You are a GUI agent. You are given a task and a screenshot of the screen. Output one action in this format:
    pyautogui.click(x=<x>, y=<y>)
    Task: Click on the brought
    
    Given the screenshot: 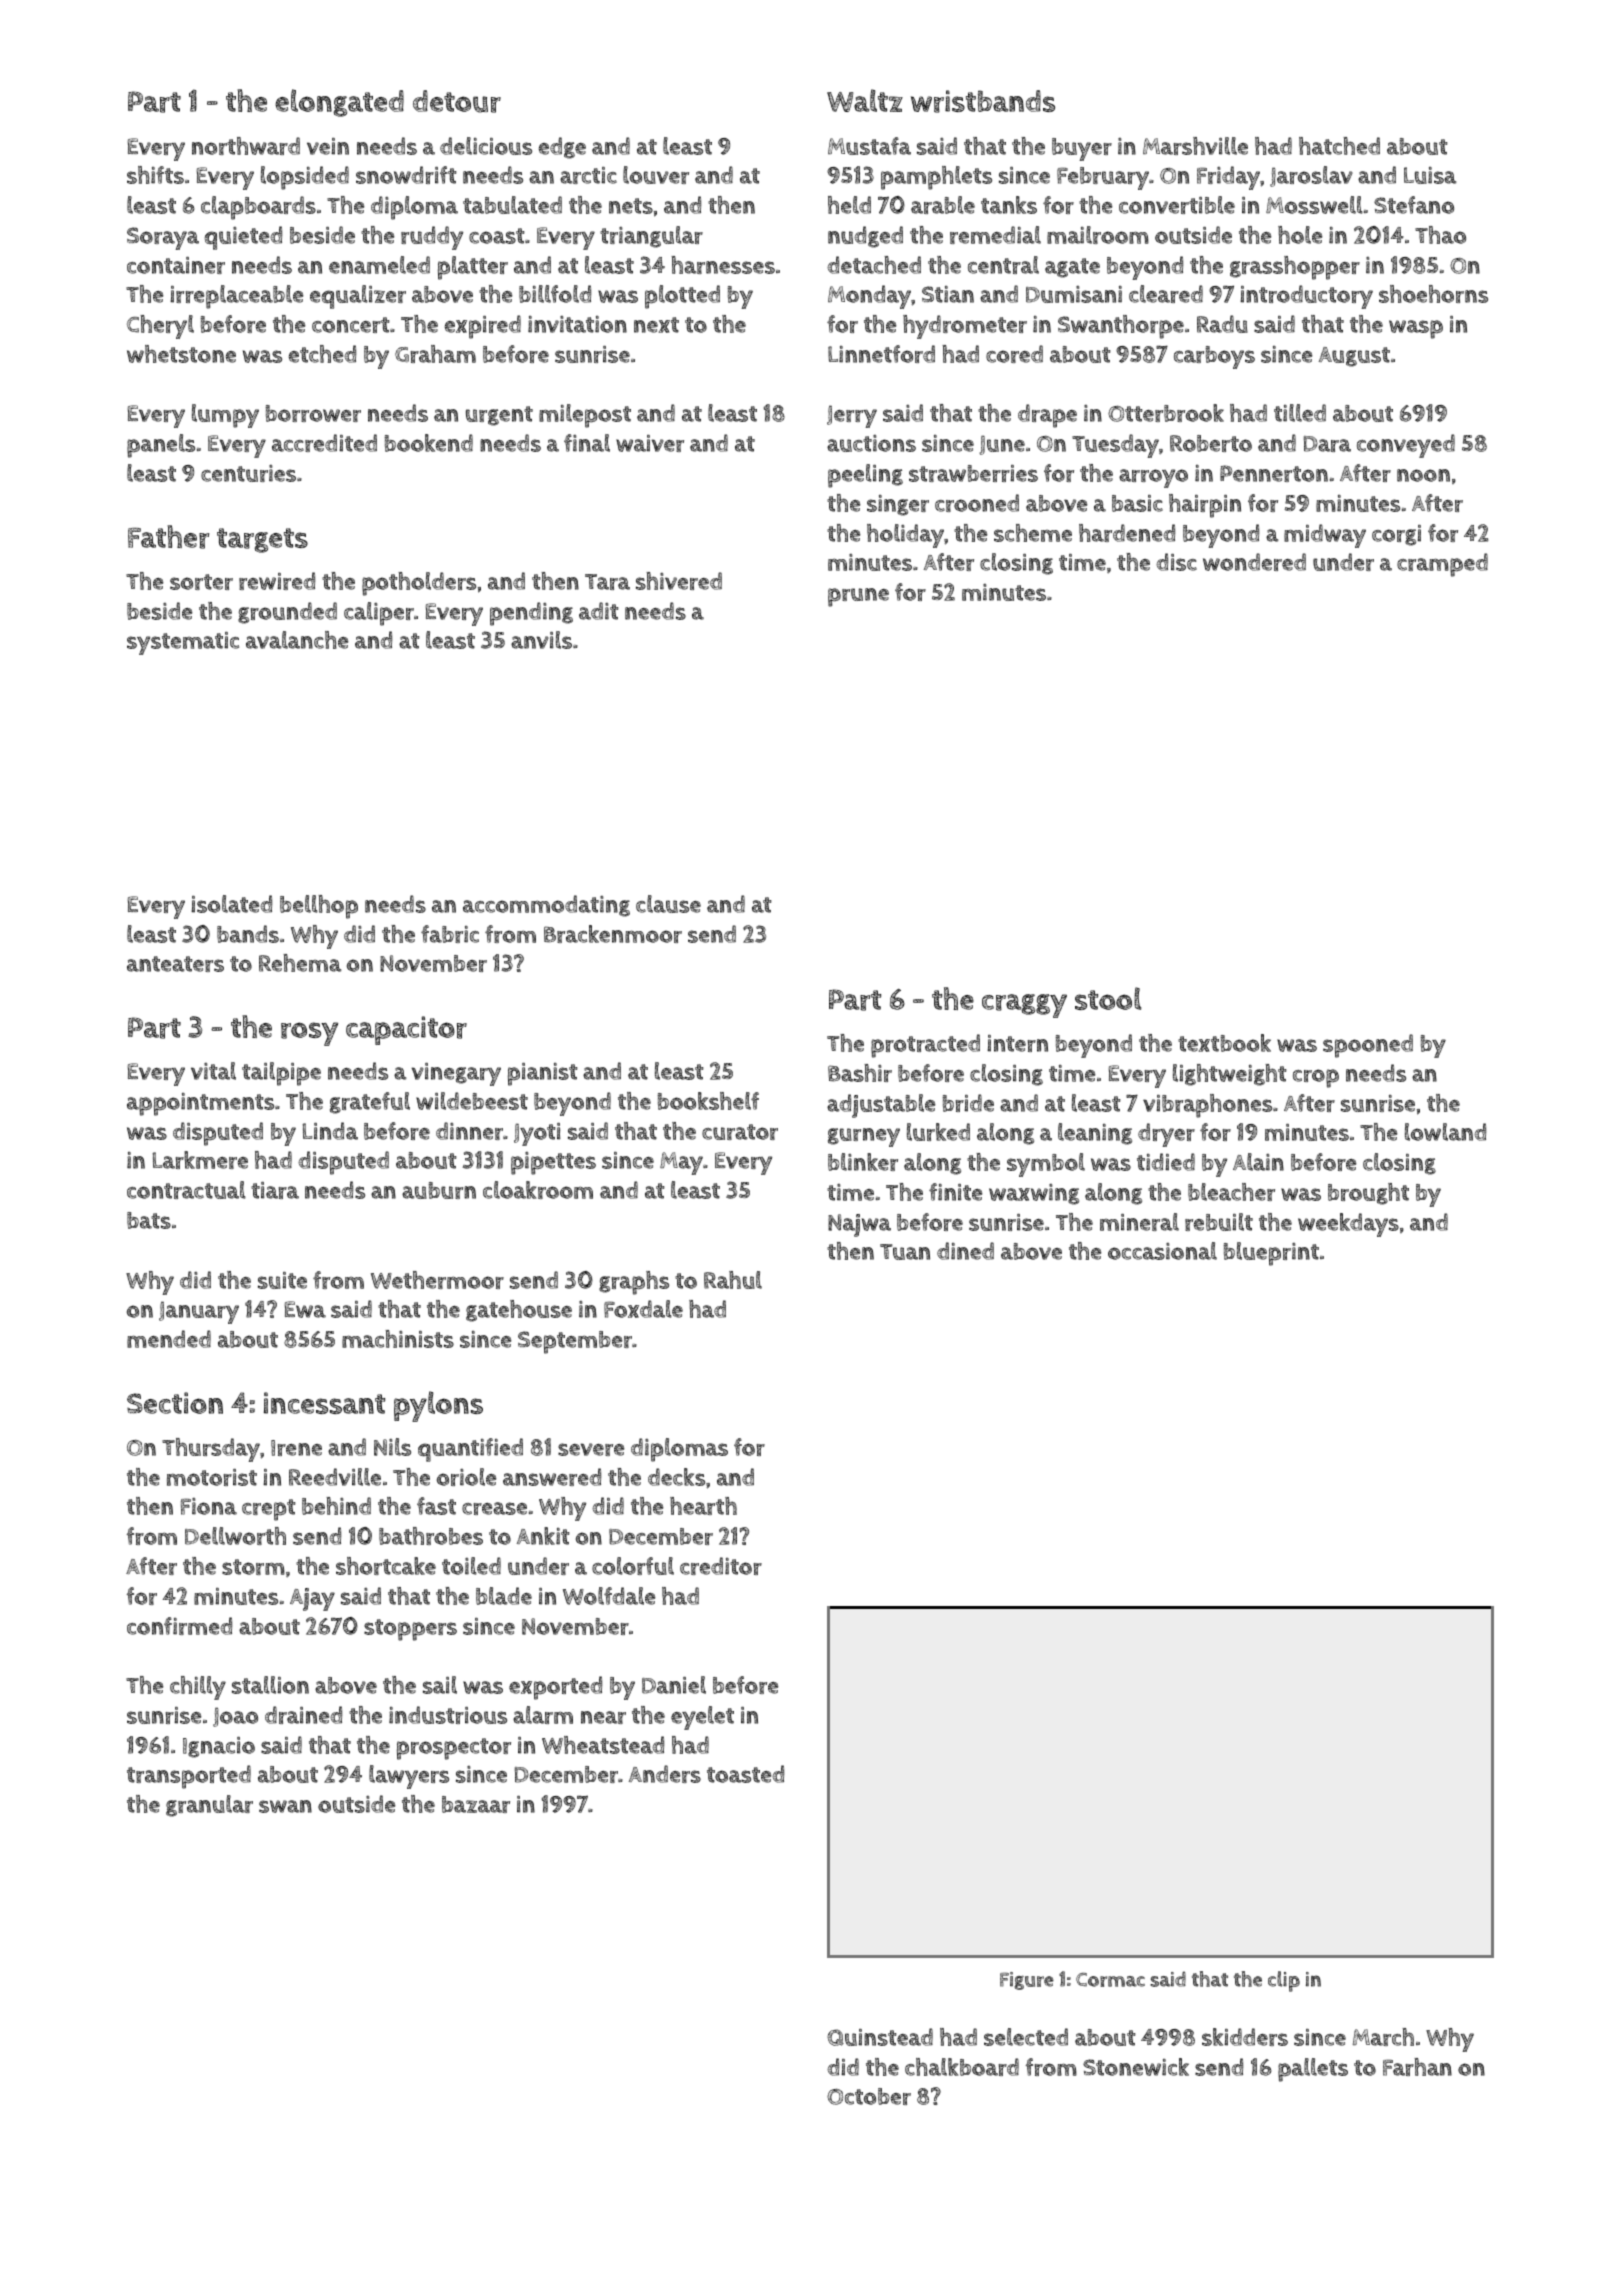 What is the action you would take?
    pyautogui.click(x=1368, y=1194)
